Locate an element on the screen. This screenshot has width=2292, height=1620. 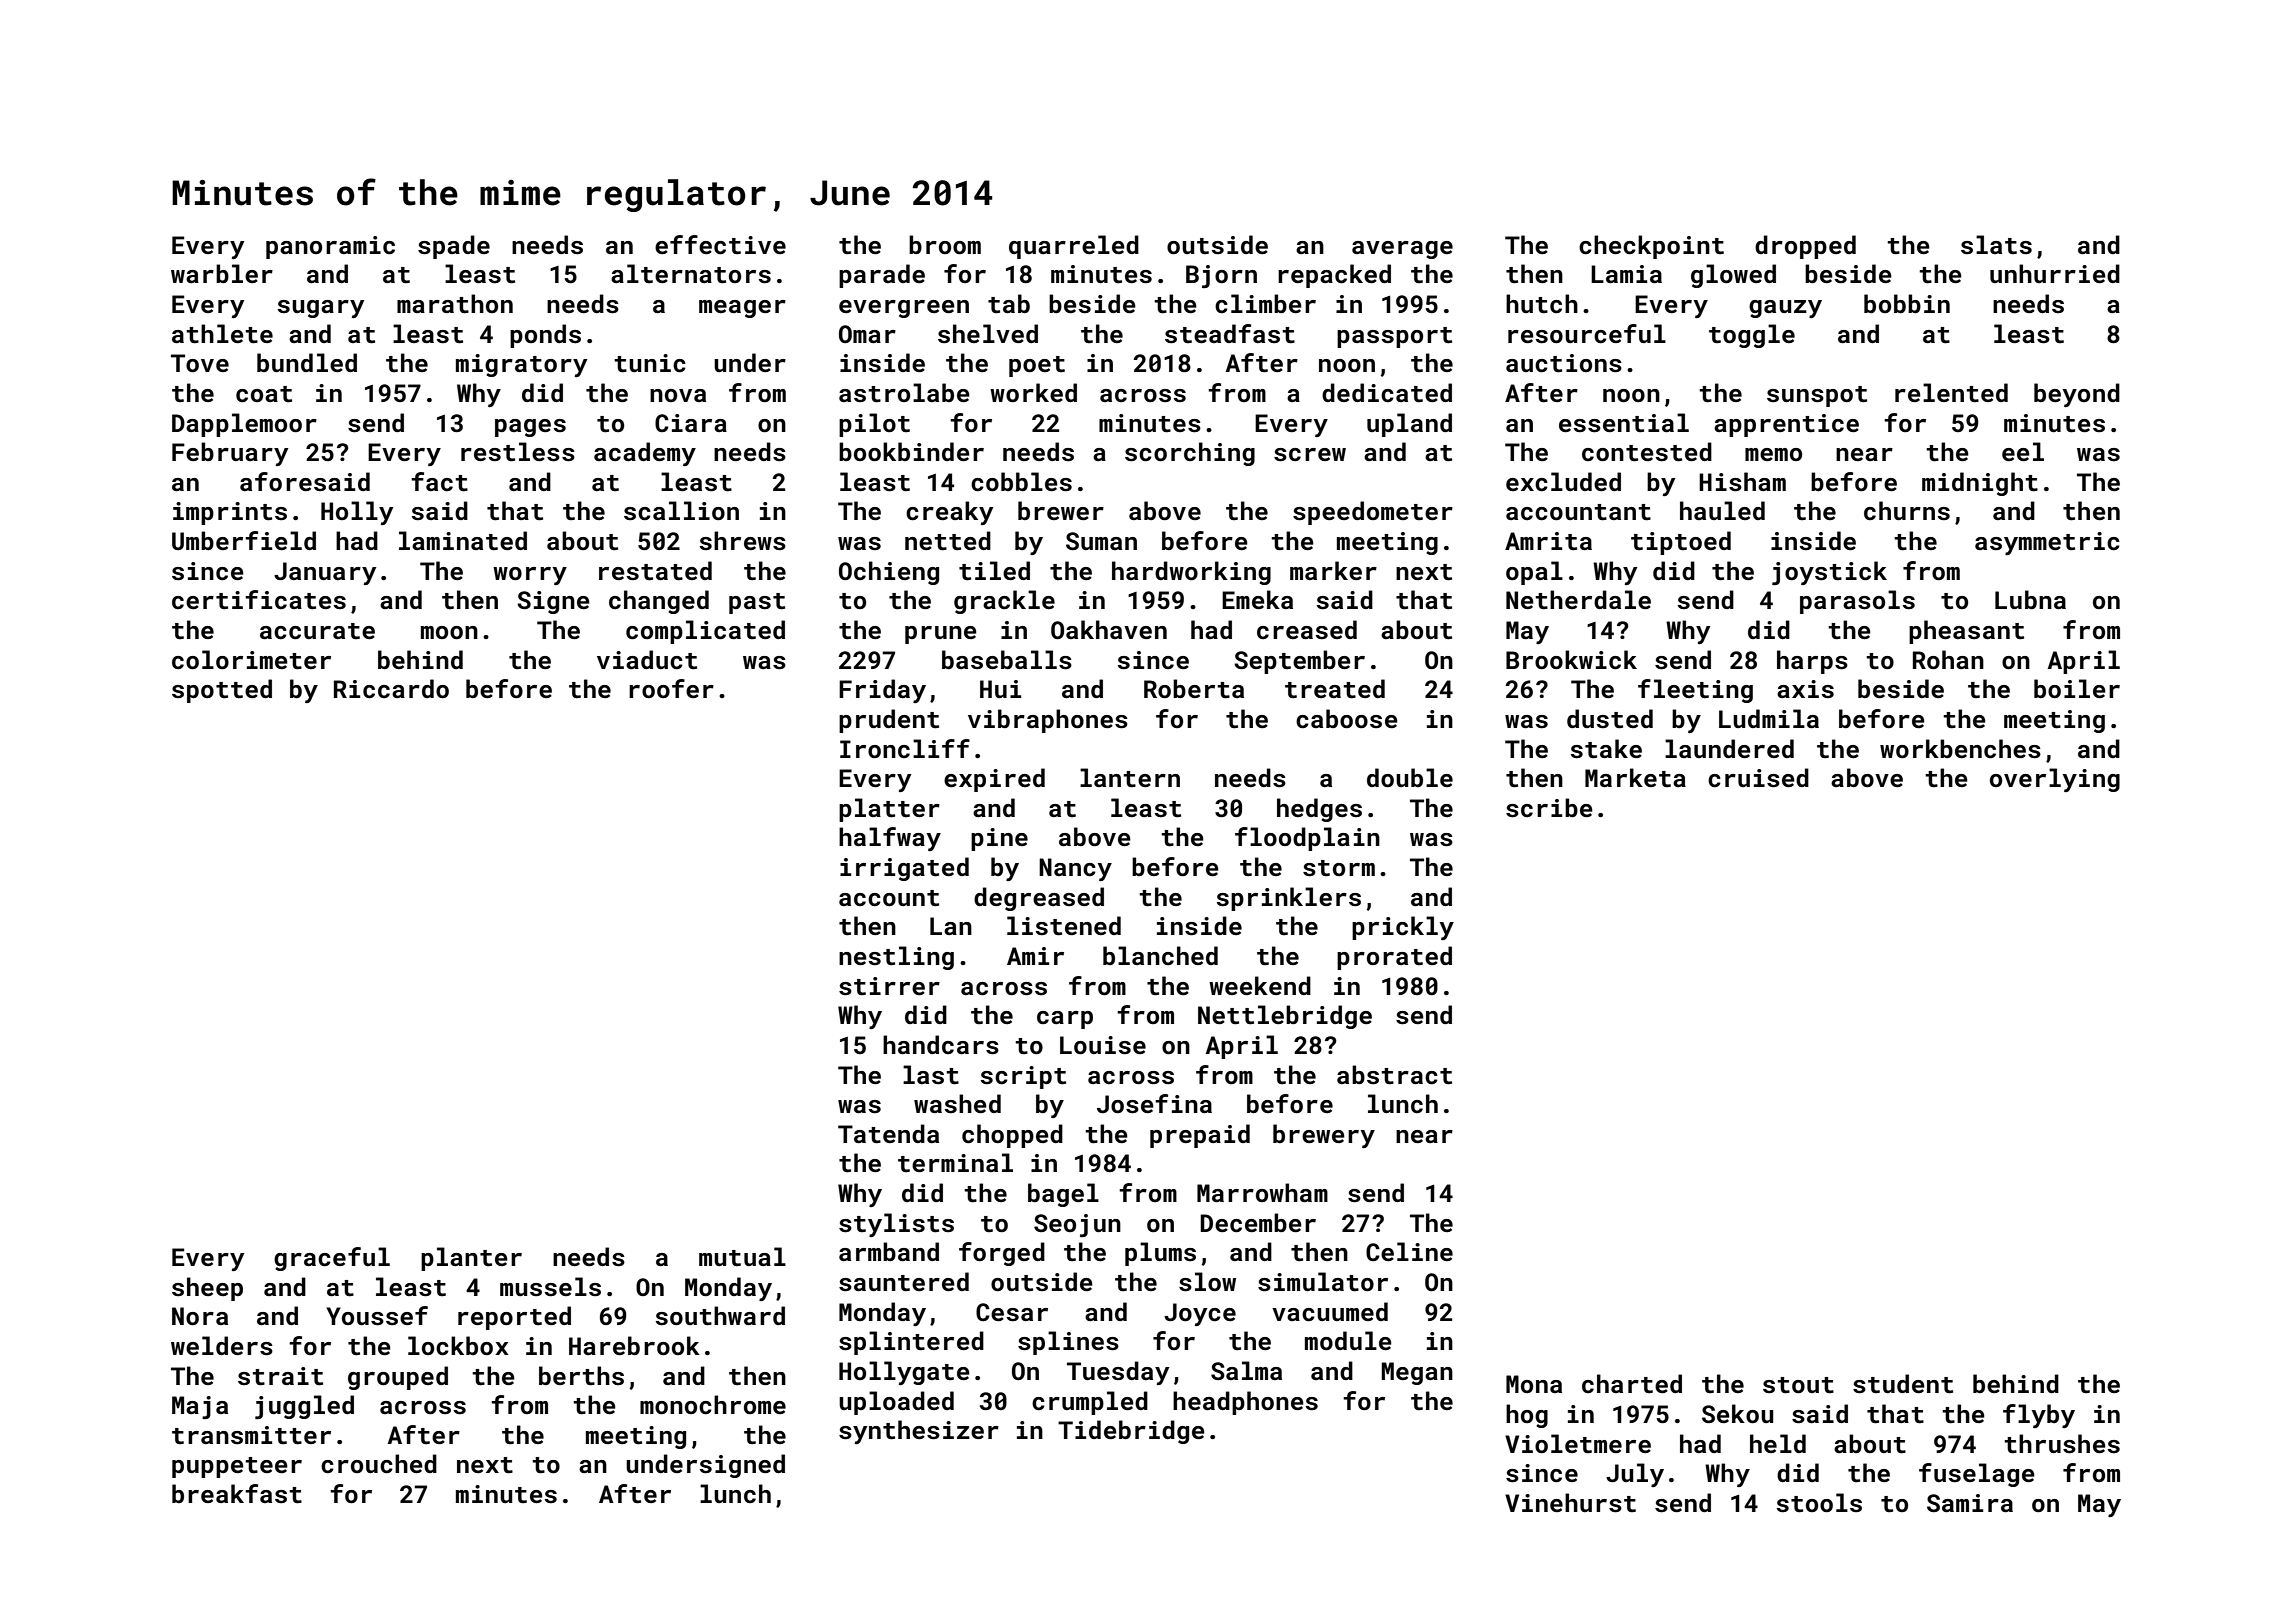
accurate is located at coordinates (317, 631).
